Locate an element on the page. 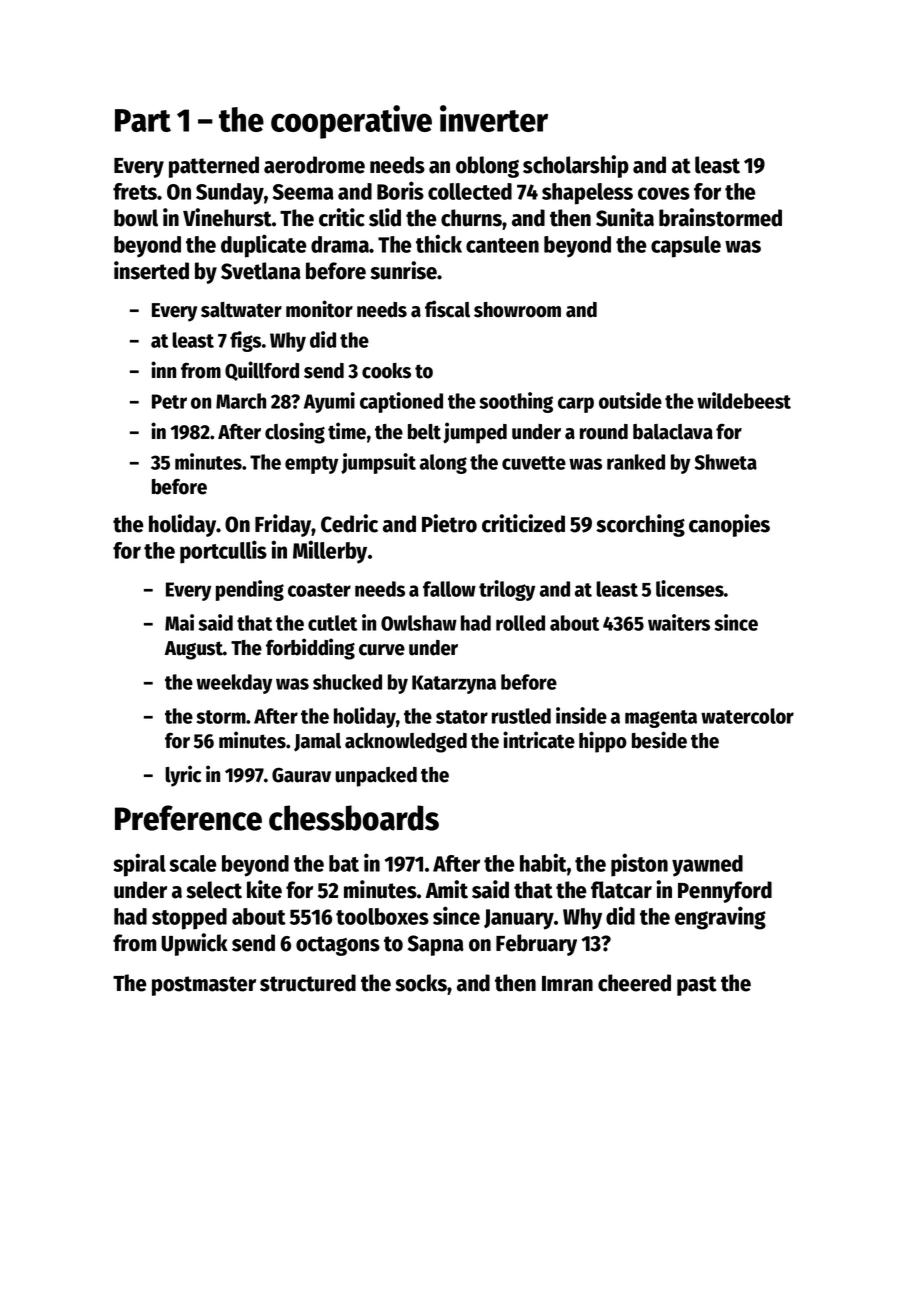 Image resolution: width=908 pixels, height=1316 pixels. postmaster is located at coordinates (204, 986).
